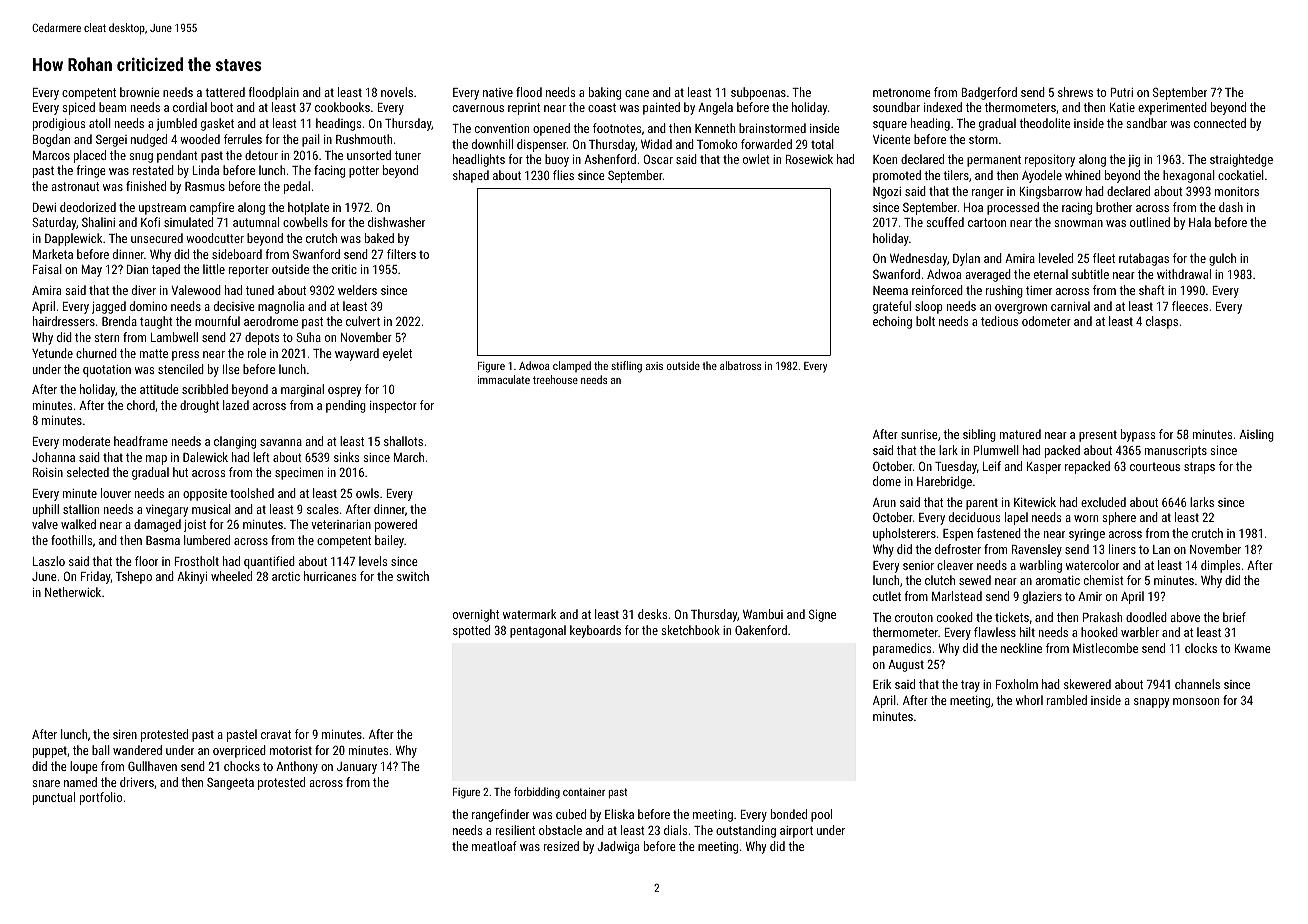 The height and width of the document is (924, 1308). I want to click on Neema, so click(890, 290).
